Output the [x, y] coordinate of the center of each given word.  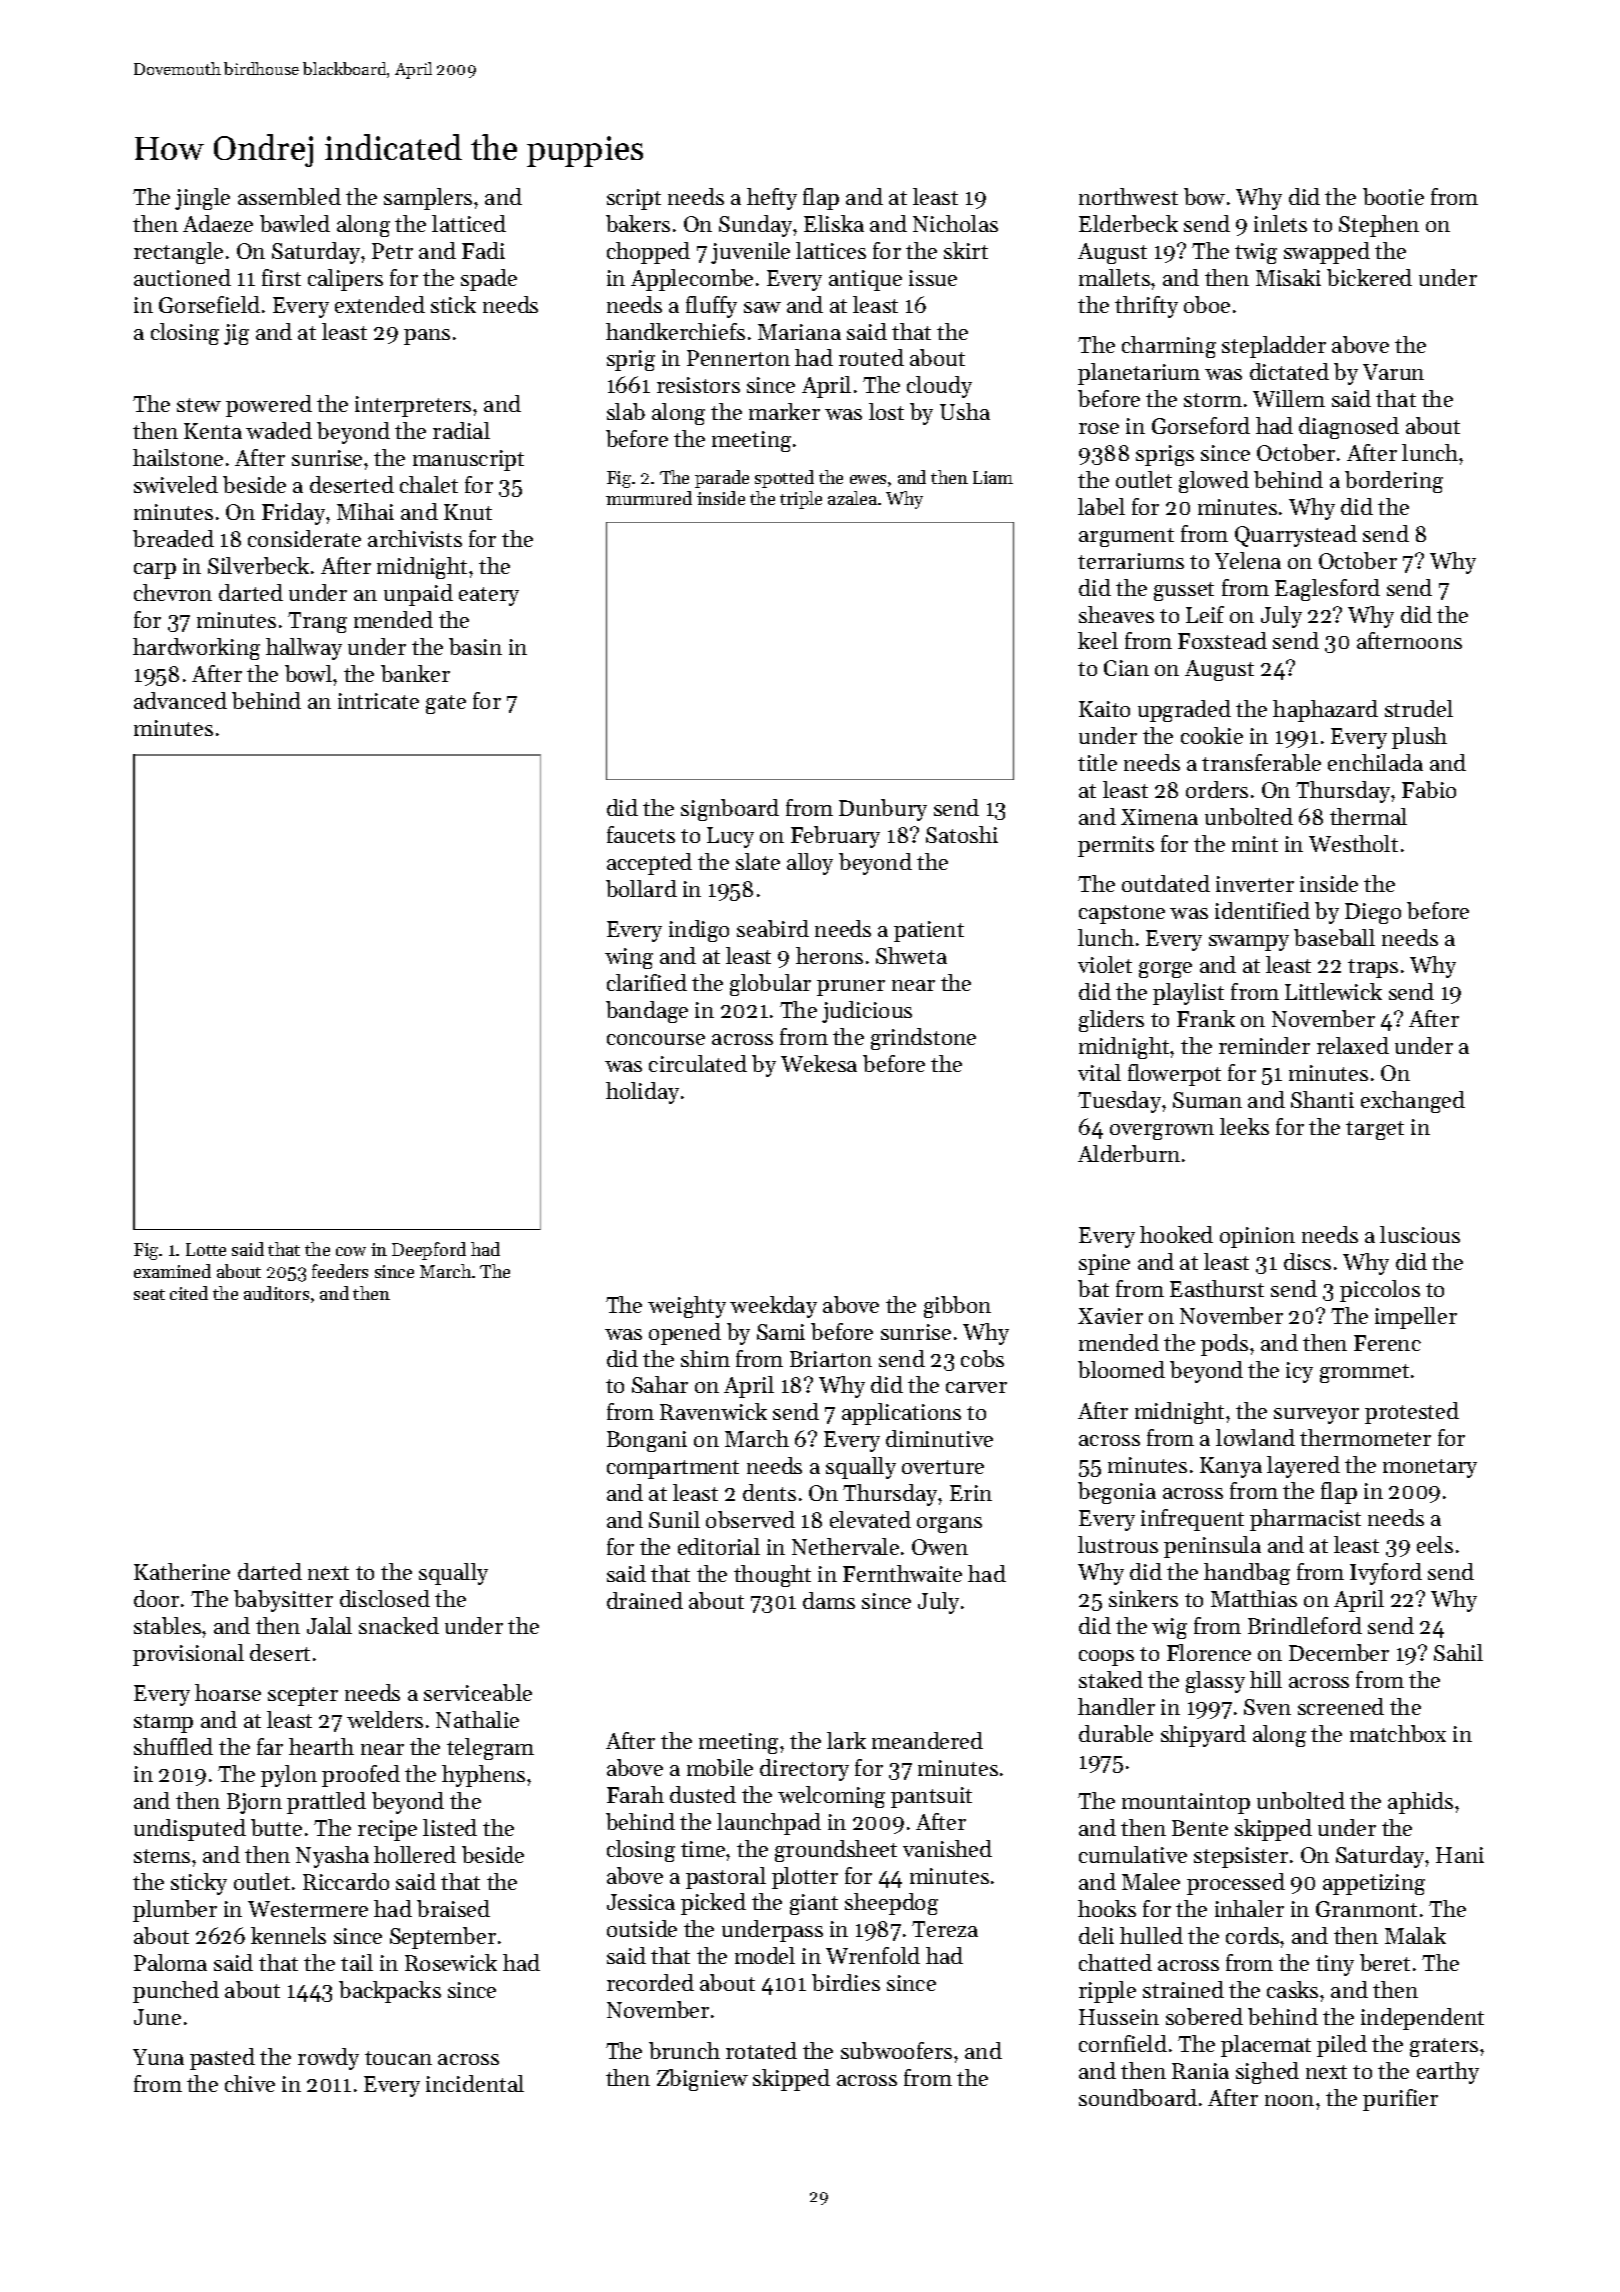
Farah [635, 1794]
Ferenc [1387, 1343]
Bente [1200, 1828]
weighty [687, 1307]
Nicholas [955, 223]
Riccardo [346, 1881]
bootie [1393, 196]
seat [149, 1294]
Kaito [1104, 709]
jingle [202, 199]
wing [629, 958]
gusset [1184, 591]
